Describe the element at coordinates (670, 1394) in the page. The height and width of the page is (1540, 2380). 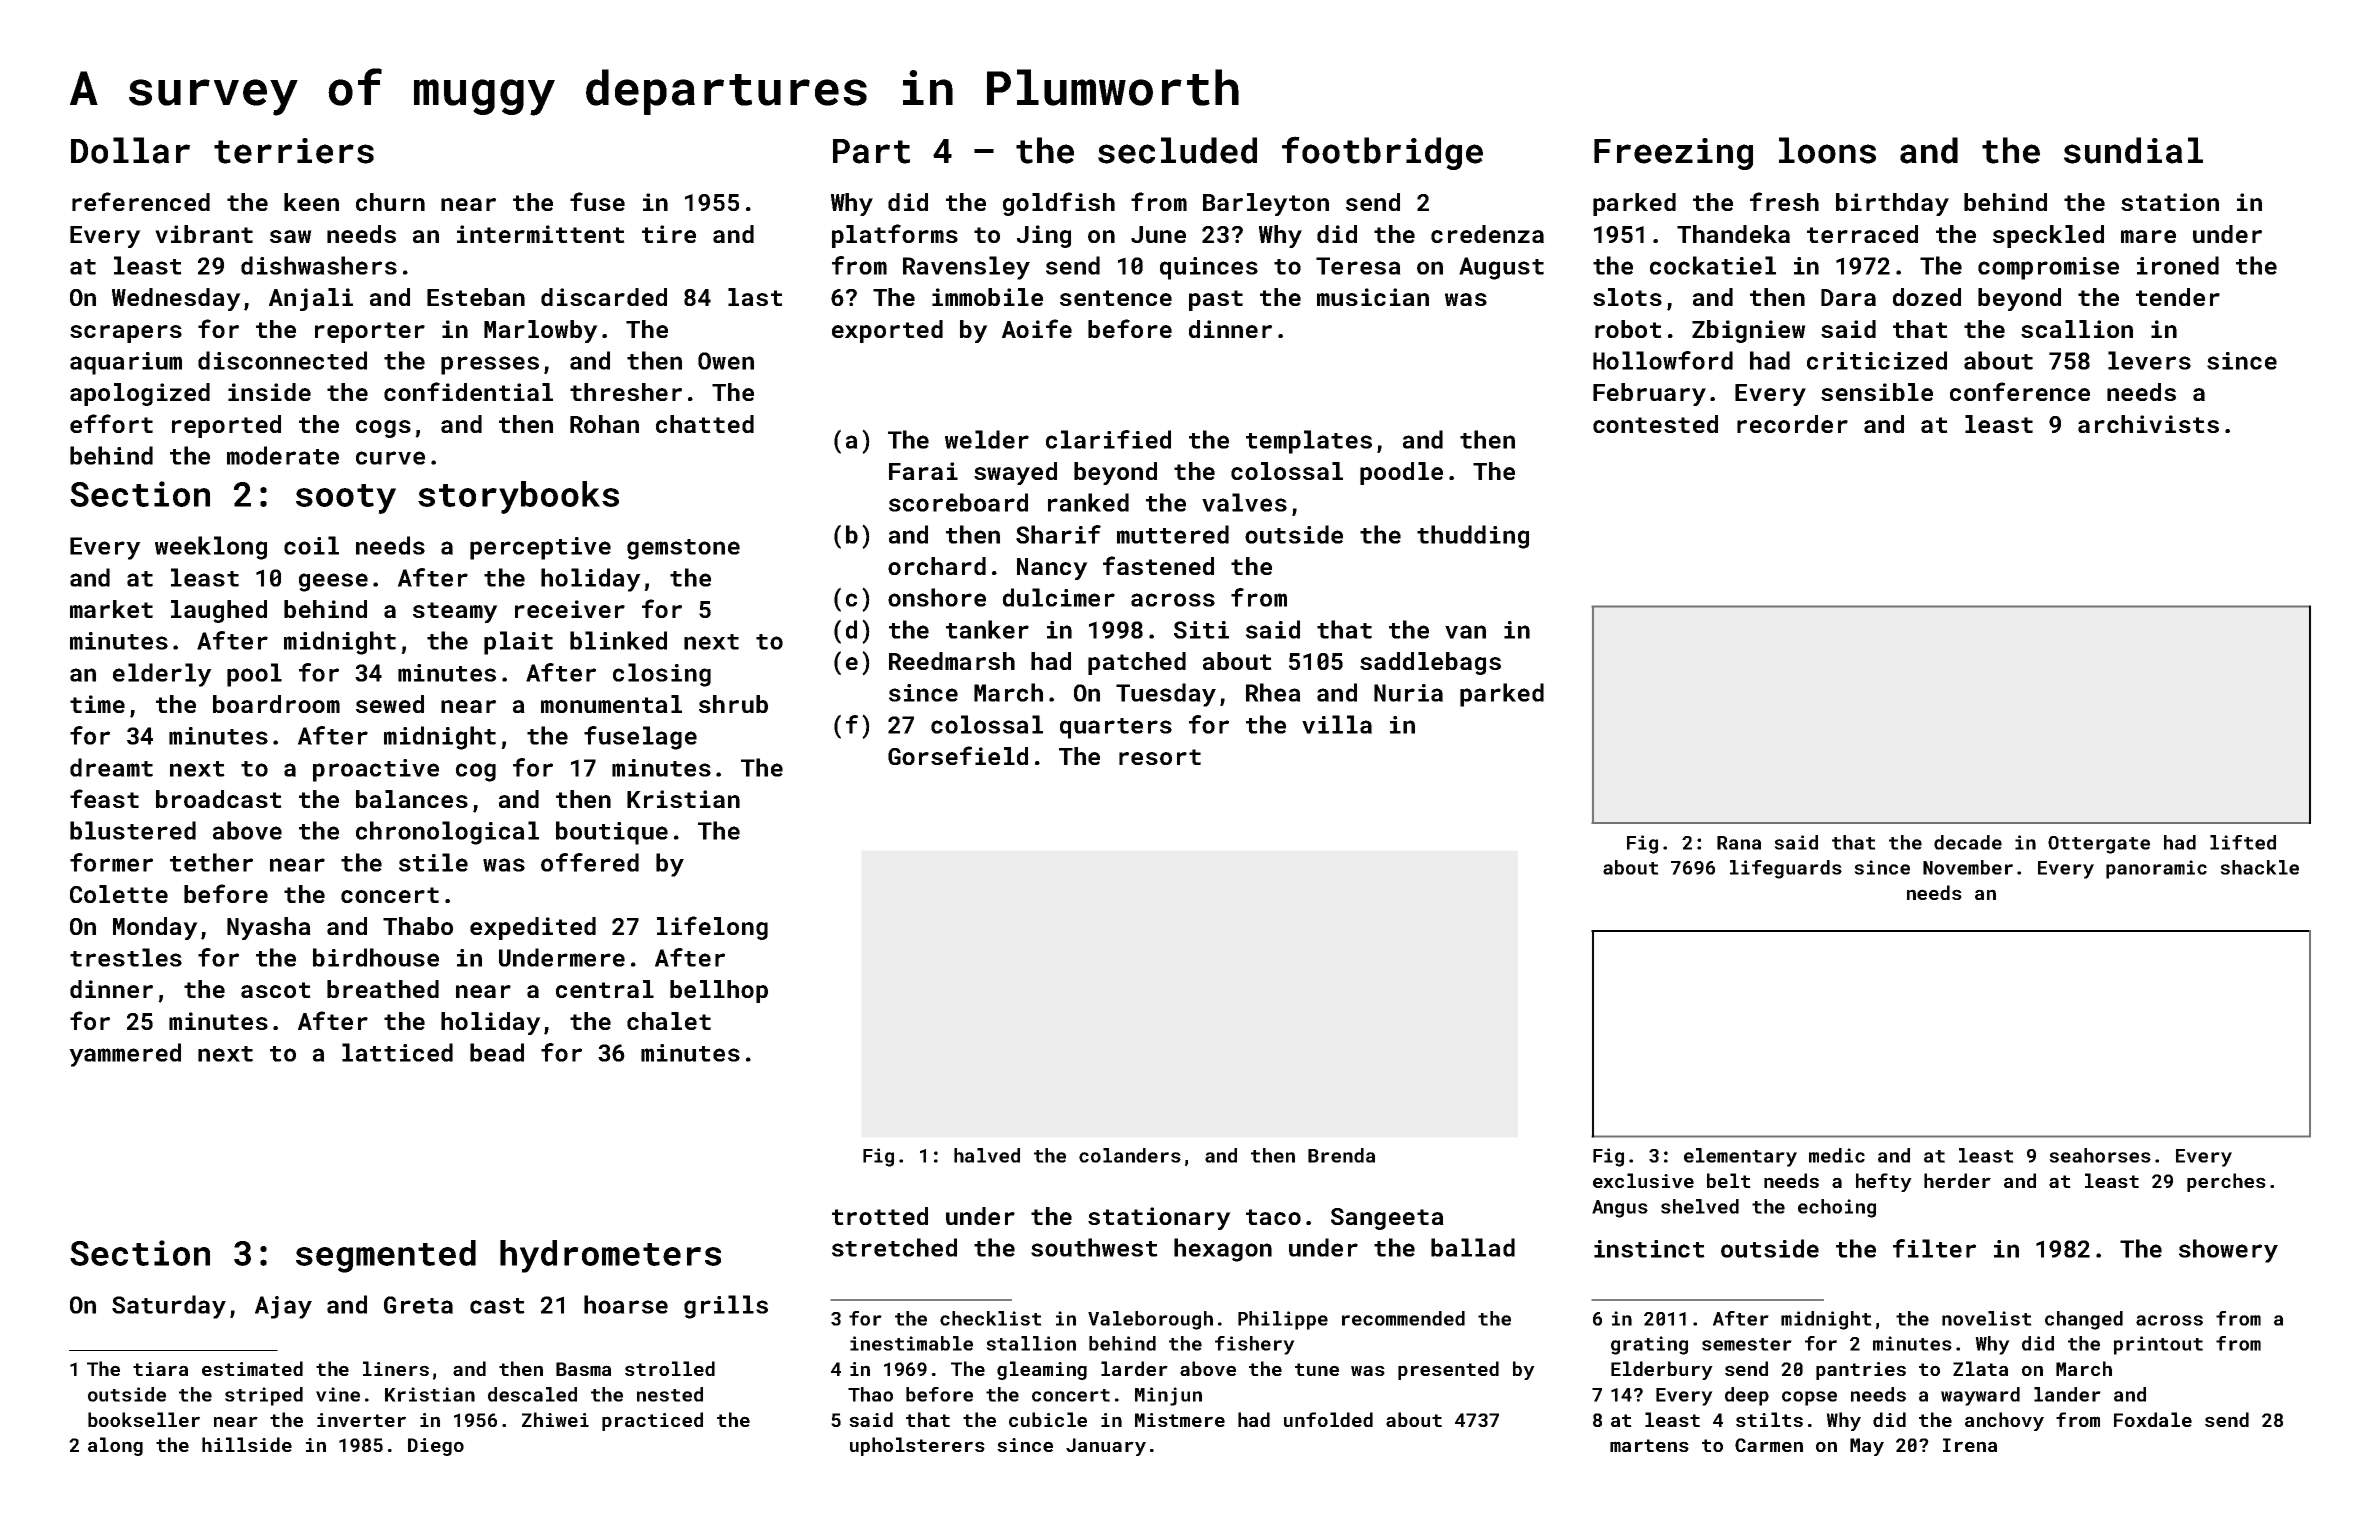
I see `nested` at that location.
